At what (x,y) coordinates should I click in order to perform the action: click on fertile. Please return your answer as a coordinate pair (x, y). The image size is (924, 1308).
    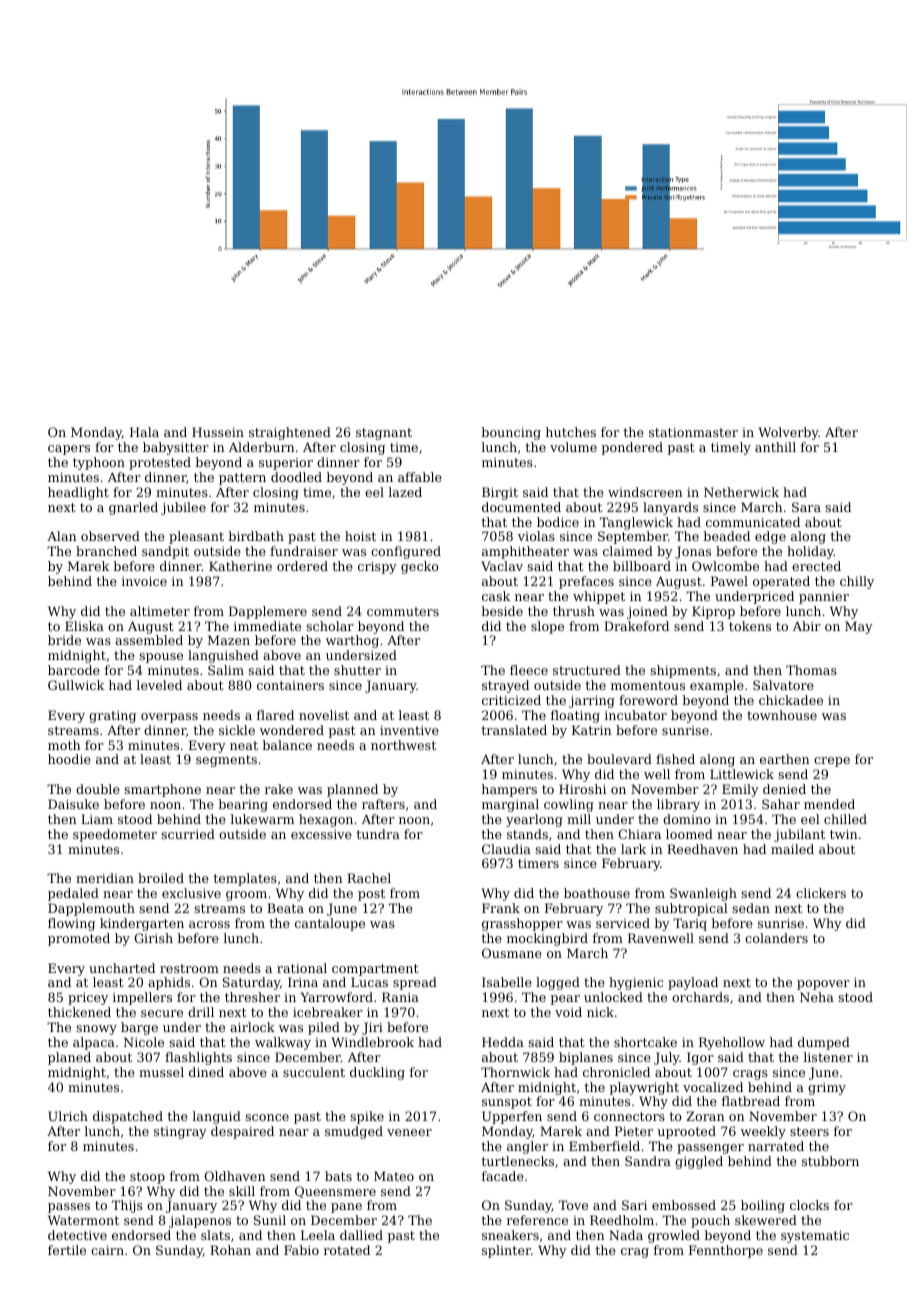
    Looking at the image, I should click on (67, 1250).
